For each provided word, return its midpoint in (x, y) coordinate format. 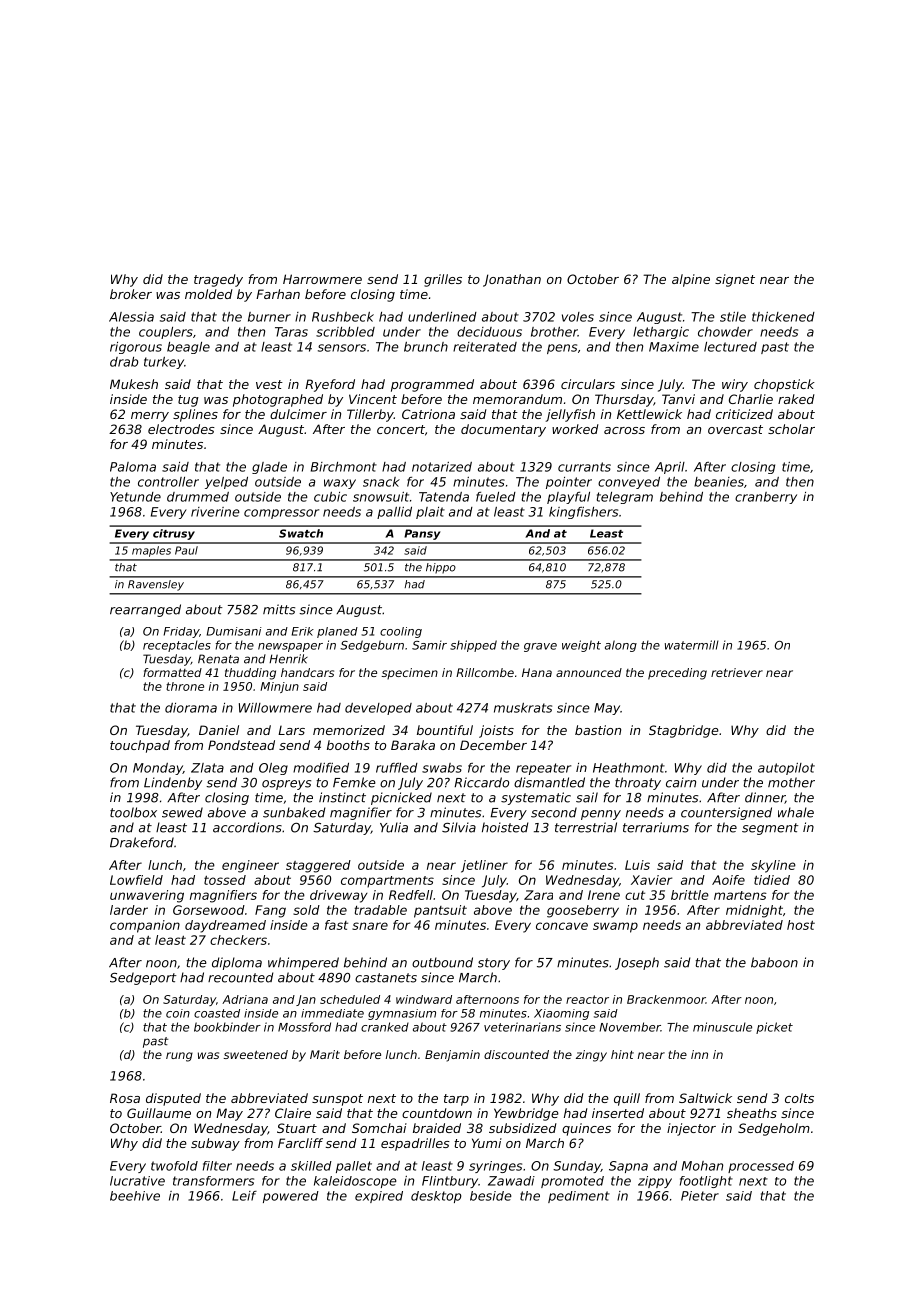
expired (379, 1197)
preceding (677, 674)
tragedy (218, 280)
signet (735, 280)
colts (799, 1098)
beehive (135, 1196)
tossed (225, 880)
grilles (443, 280)
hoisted (505, 827)
